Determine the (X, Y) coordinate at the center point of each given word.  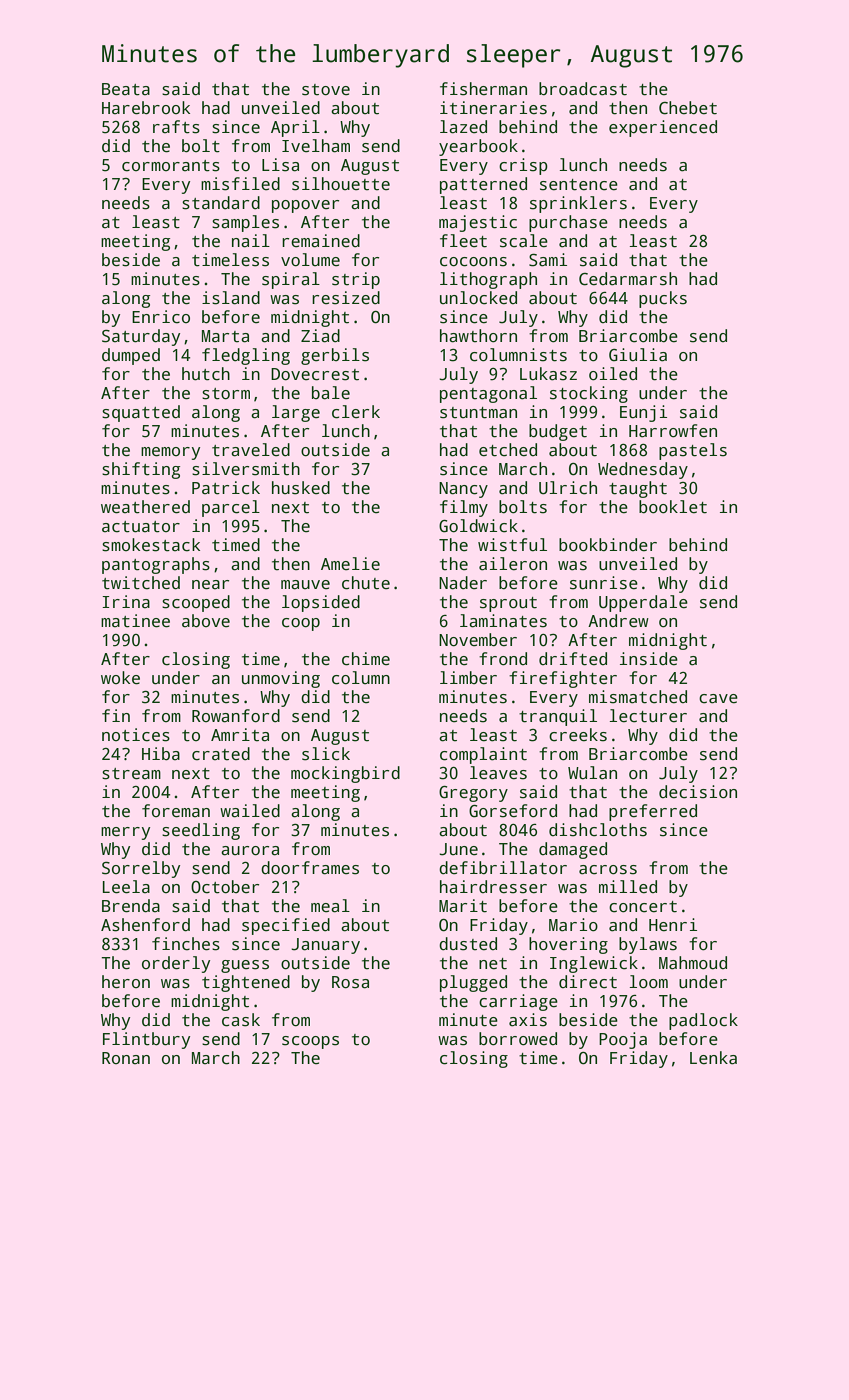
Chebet (688, 108)
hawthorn (478, 336)
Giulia (638, 355)
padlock (703, 1021)
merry (125, 833)
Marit (463, 906)
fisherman (483, 89)
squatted (141, 413)
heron (126, 982)
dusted (468, 944)
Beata (126, 89)
